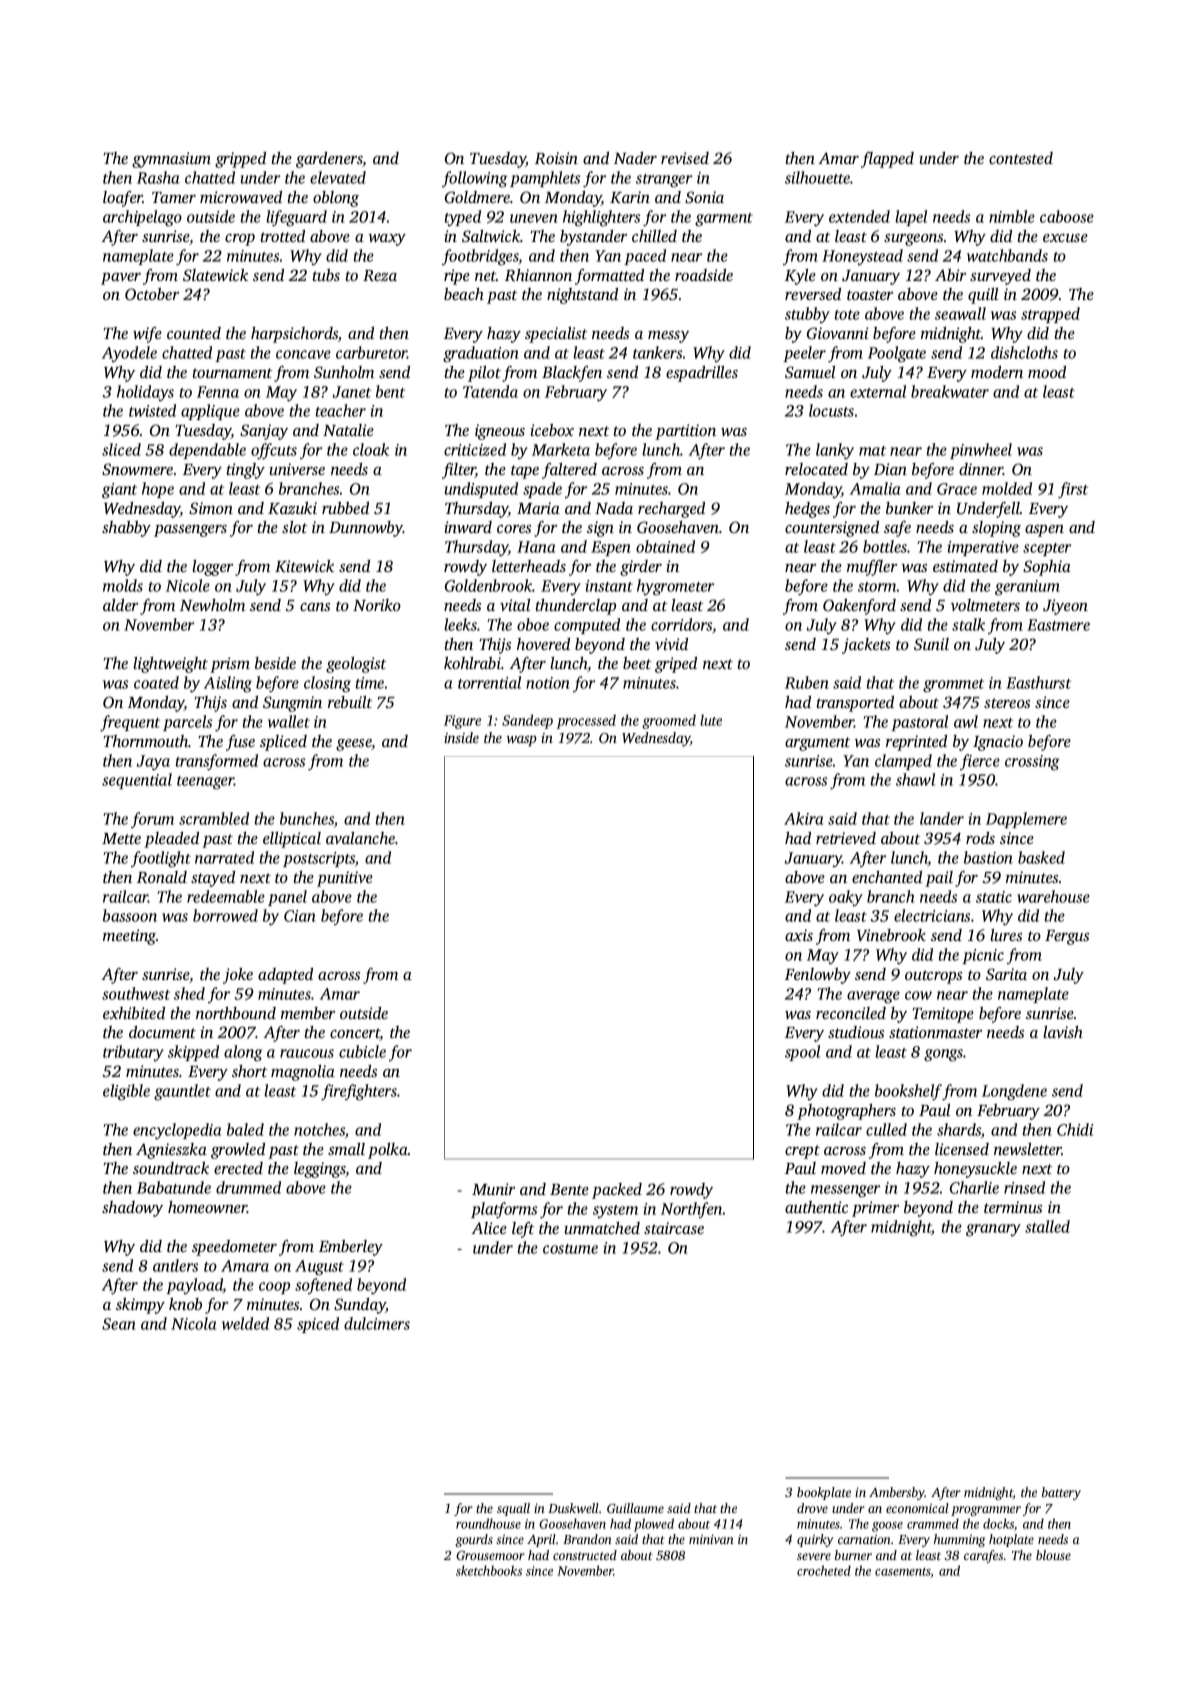 The width and height of the page is (1198, 1694). I want to click on closing, so click(327, 684).
